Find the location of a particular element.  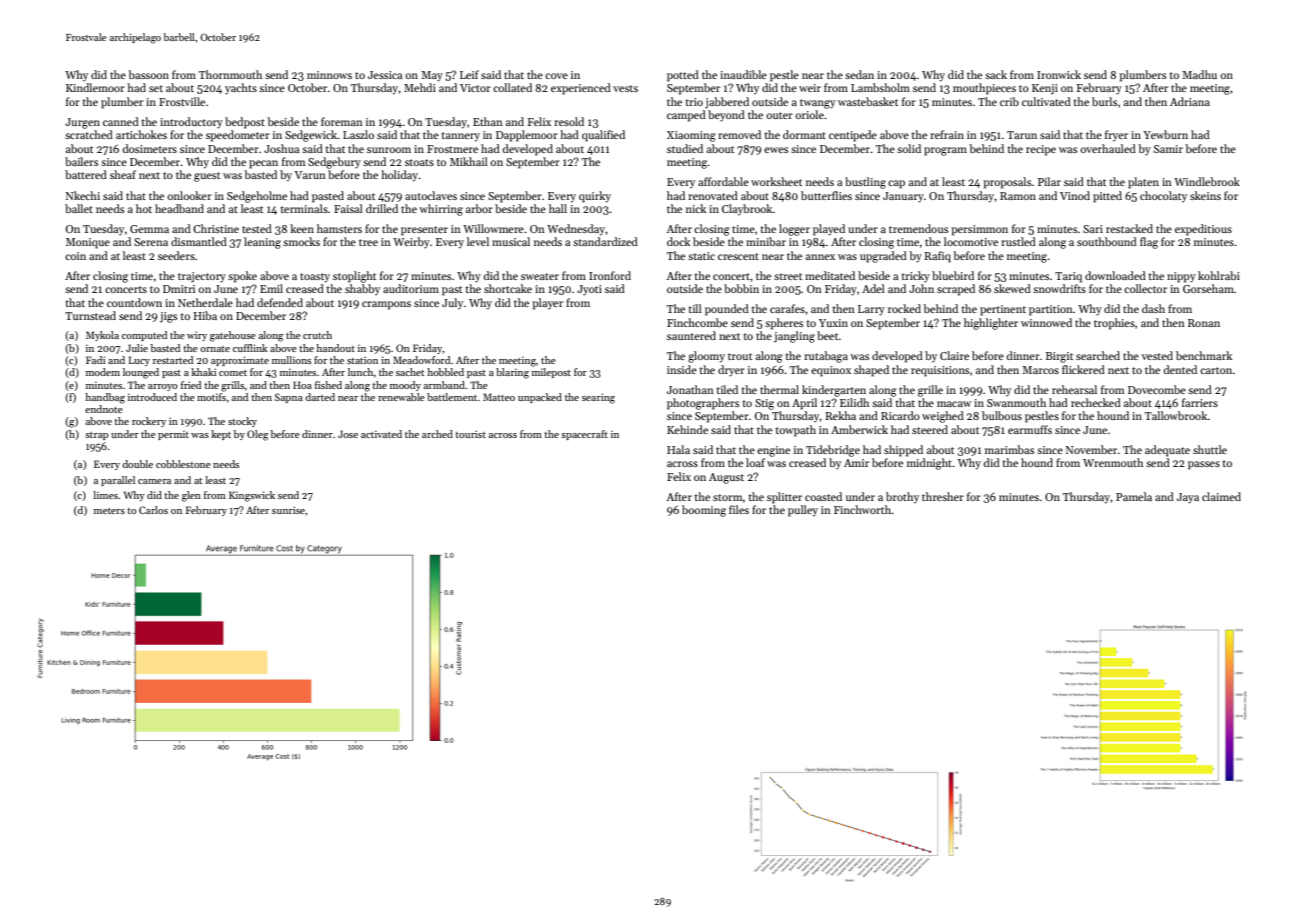

kohlrabi is located at coordinates (1219, 275).
